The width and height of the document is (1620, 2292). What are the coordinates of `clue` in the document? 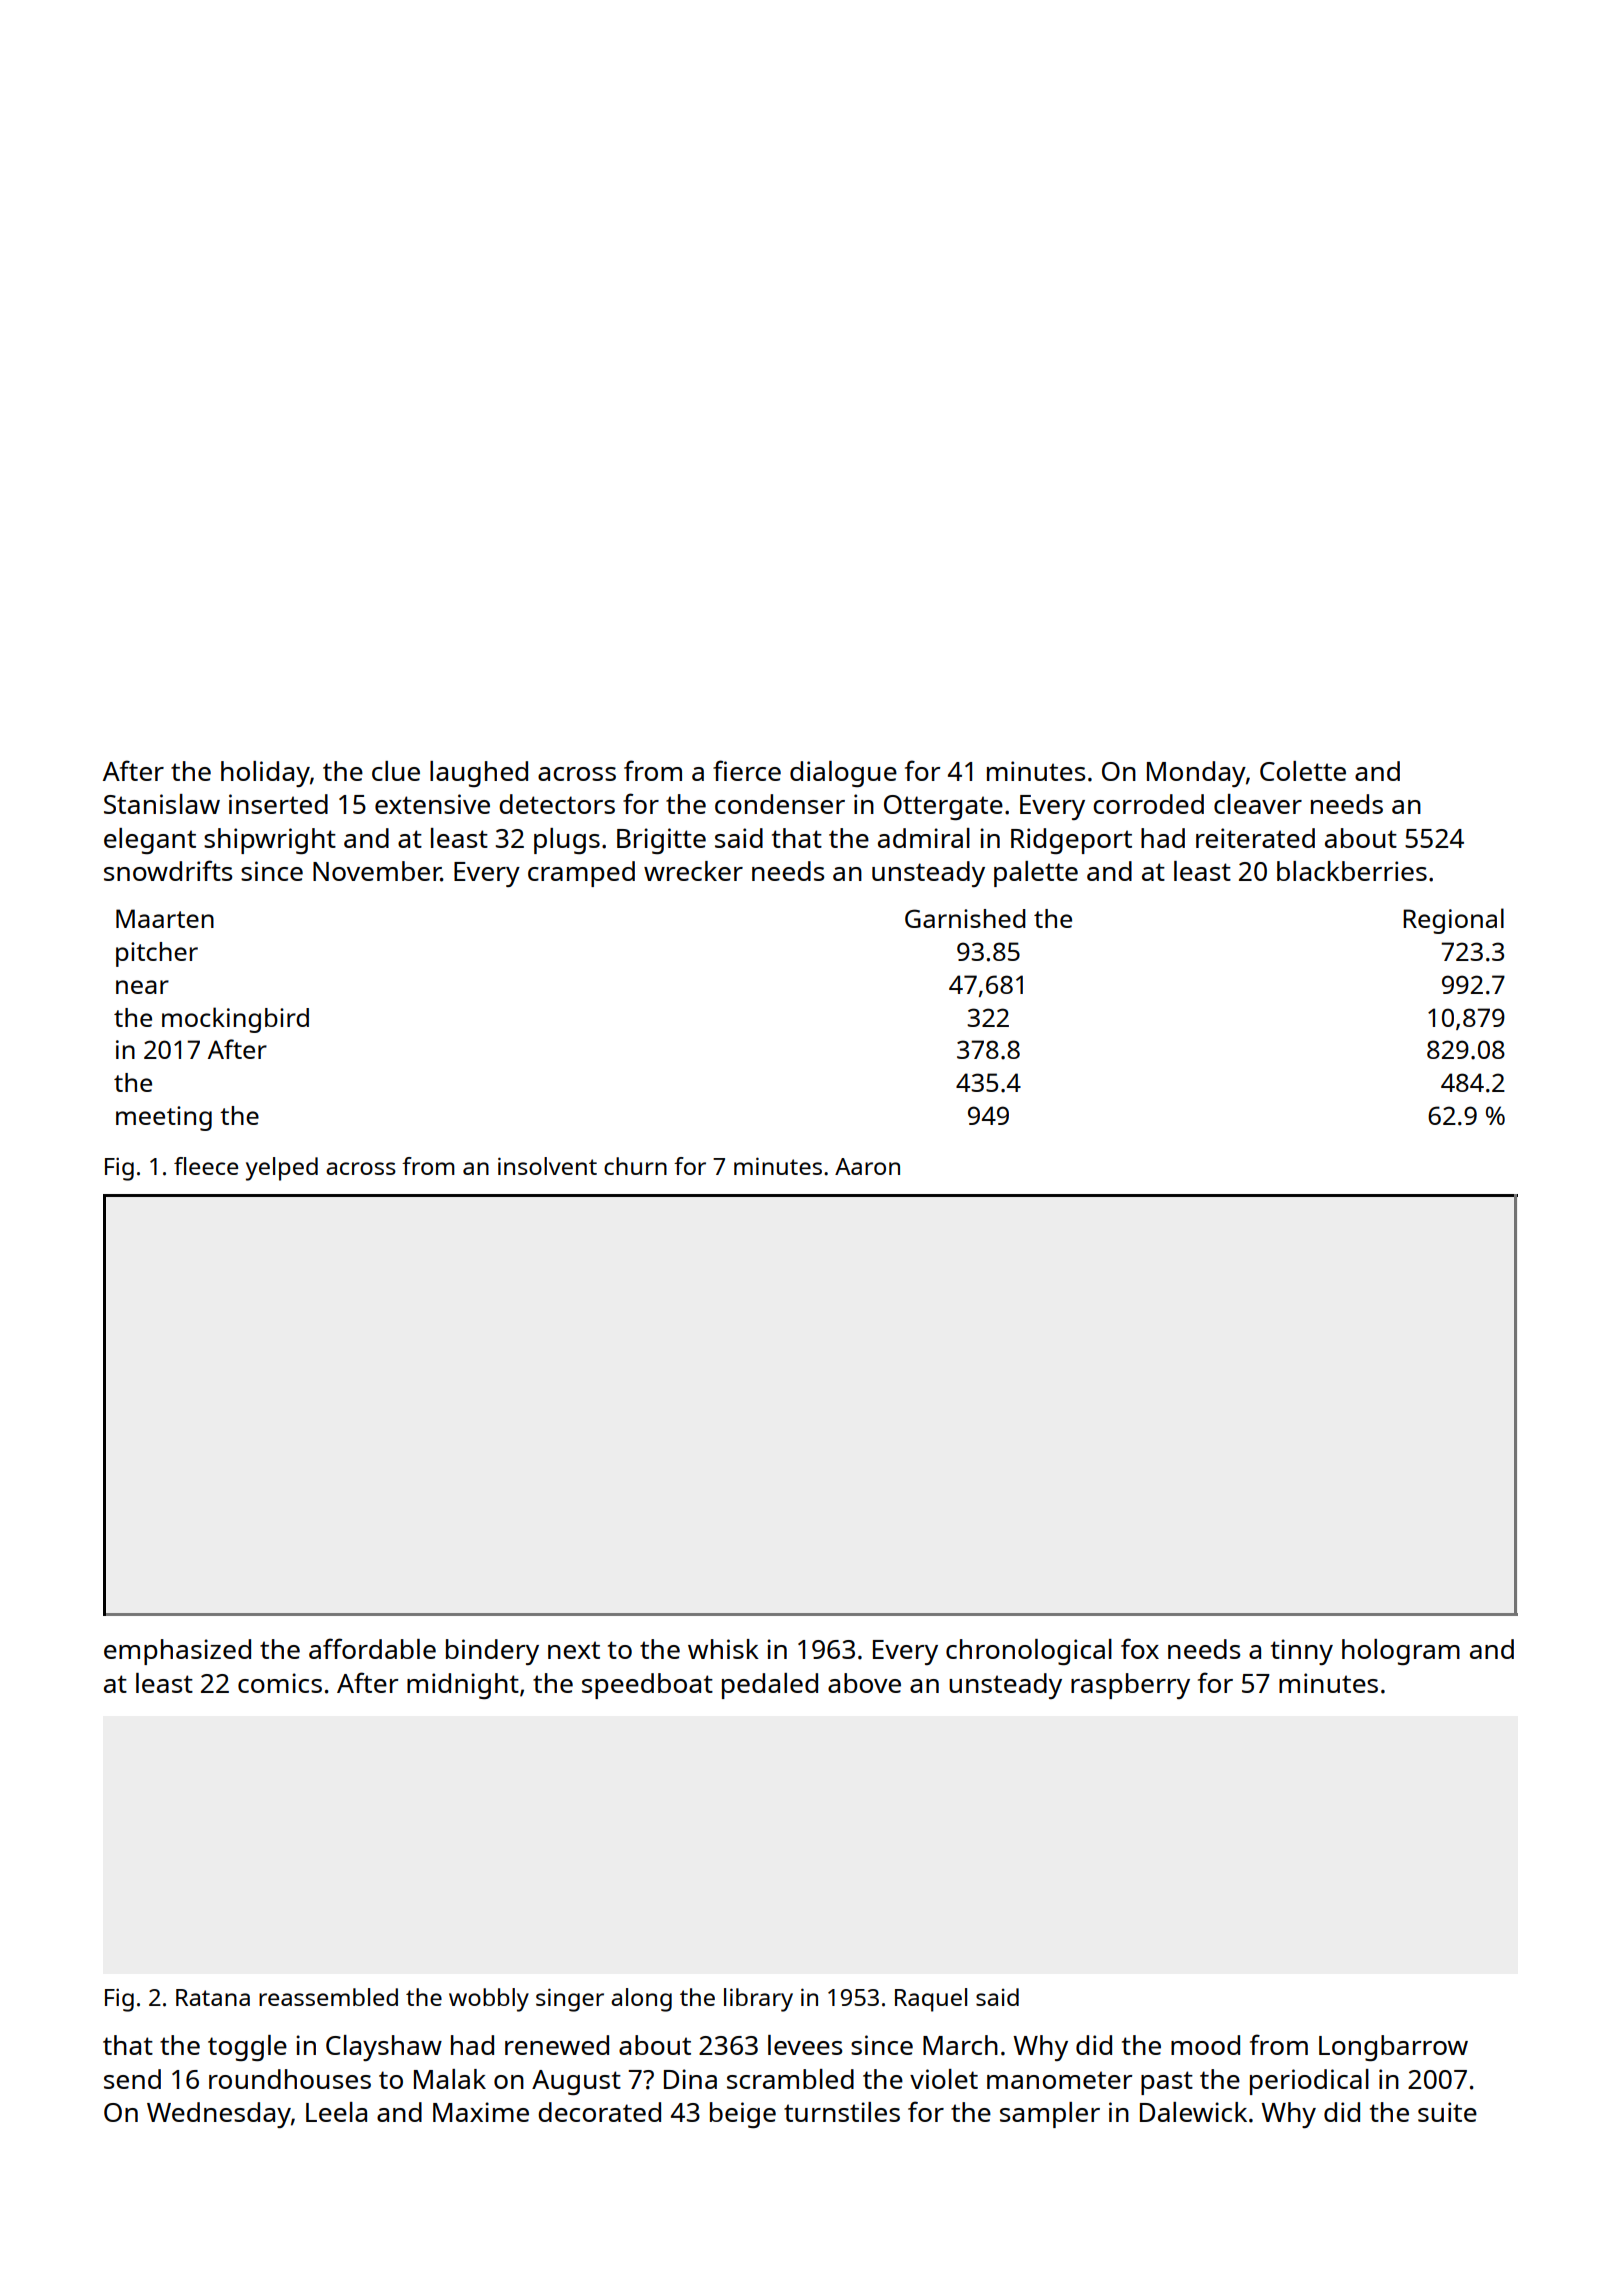 It's located at (396, 771).
